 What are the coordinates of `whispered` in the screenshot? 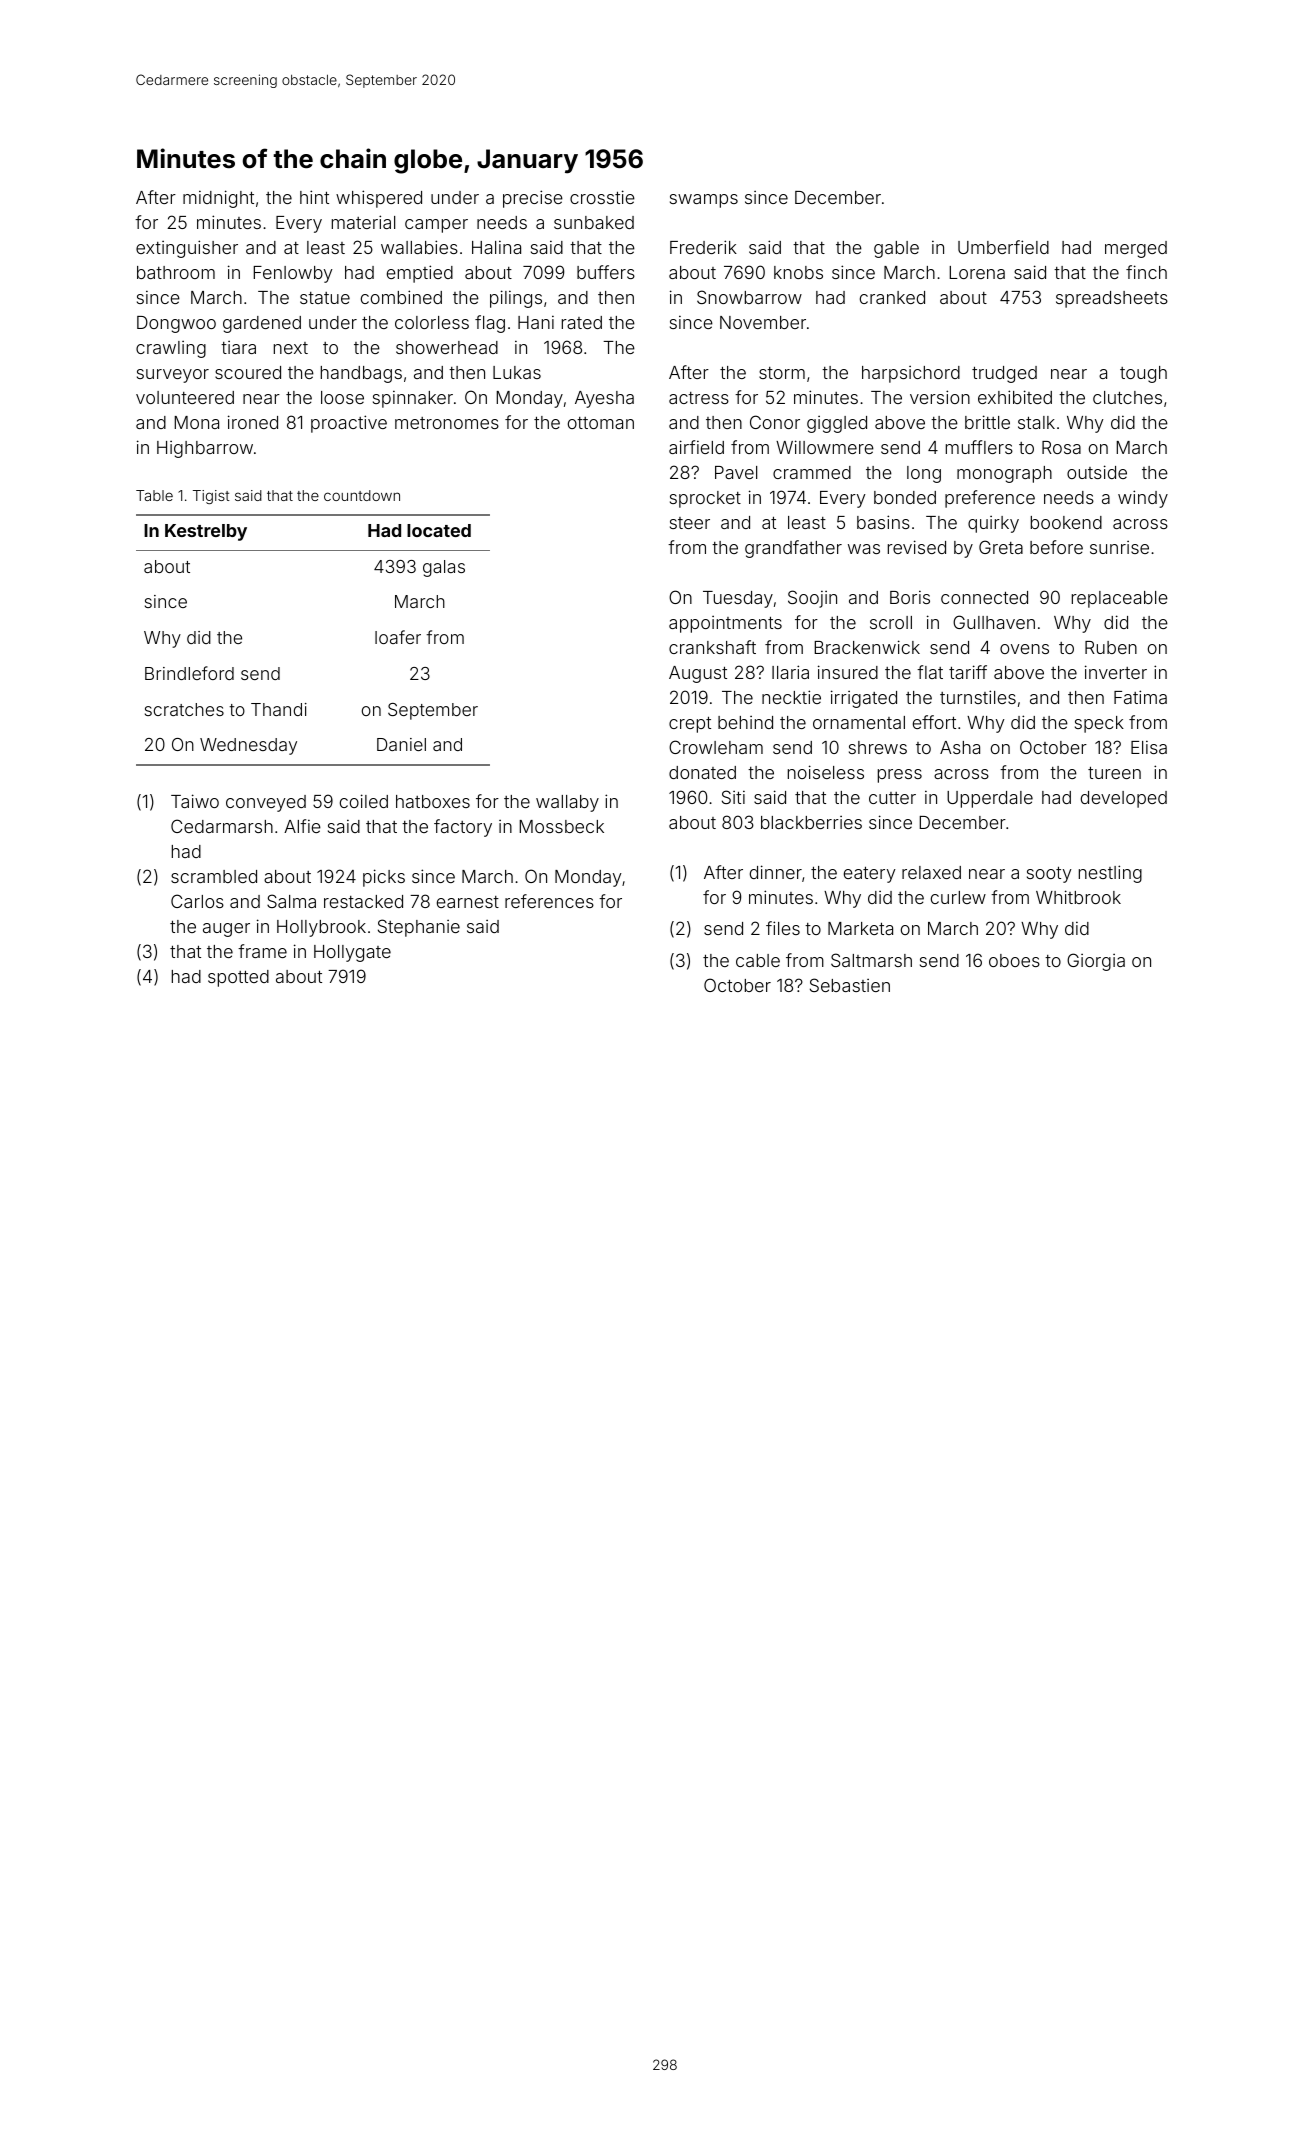 It's located at (379, 199).
